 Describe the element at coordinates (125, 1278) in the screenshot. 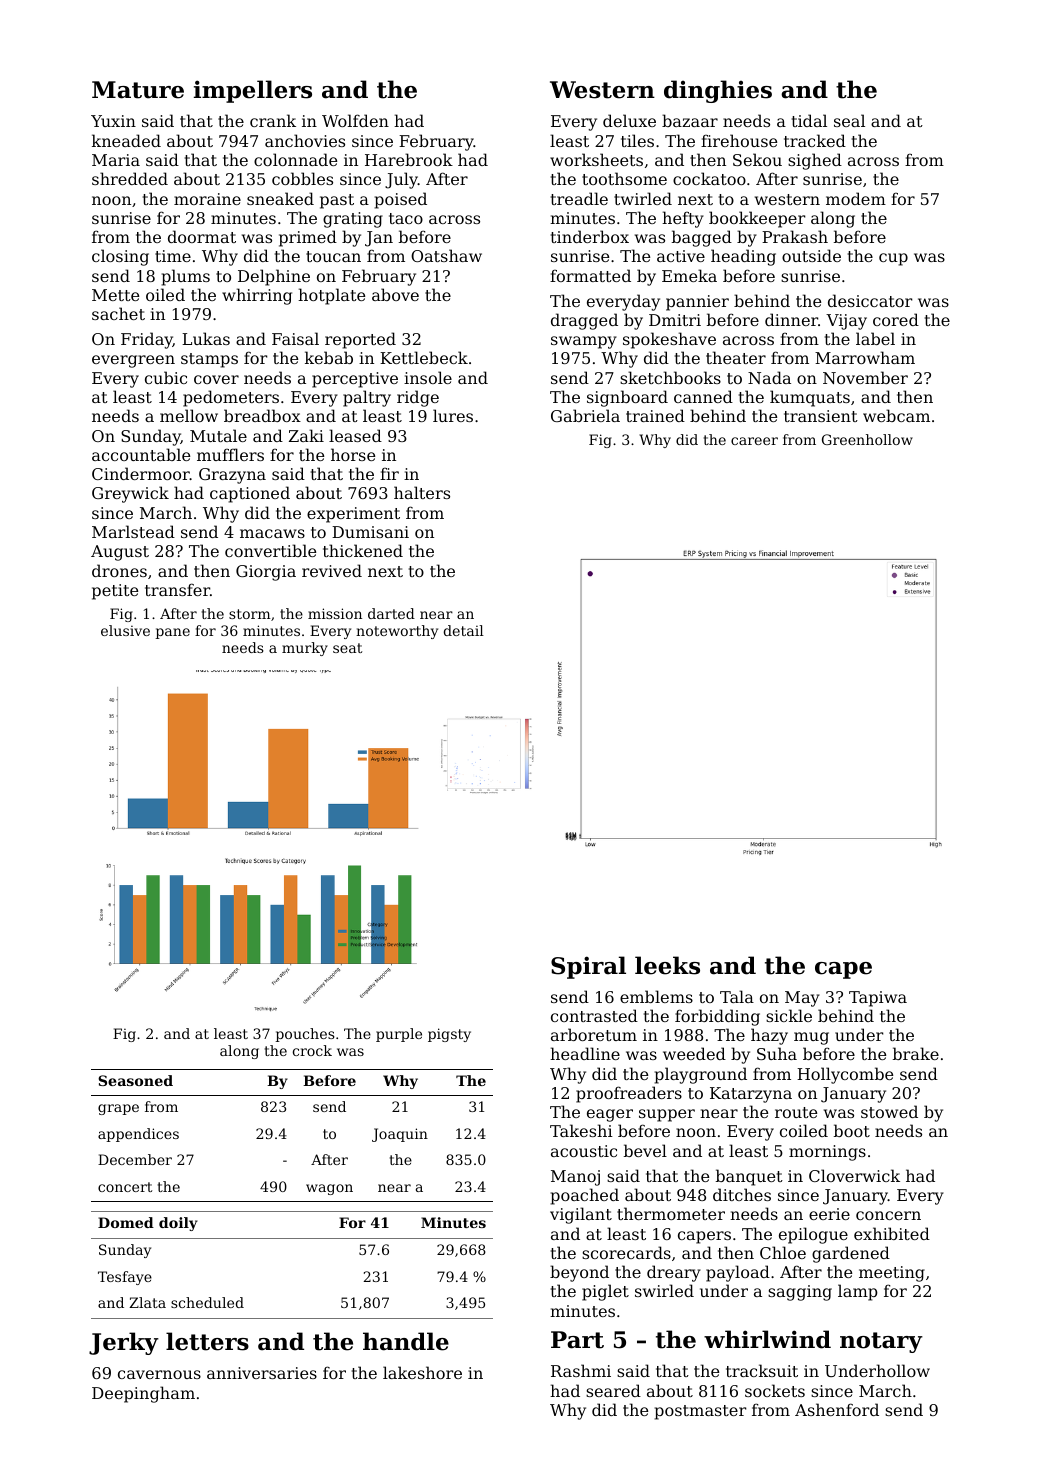

I see `Tesfaye` at that location.
